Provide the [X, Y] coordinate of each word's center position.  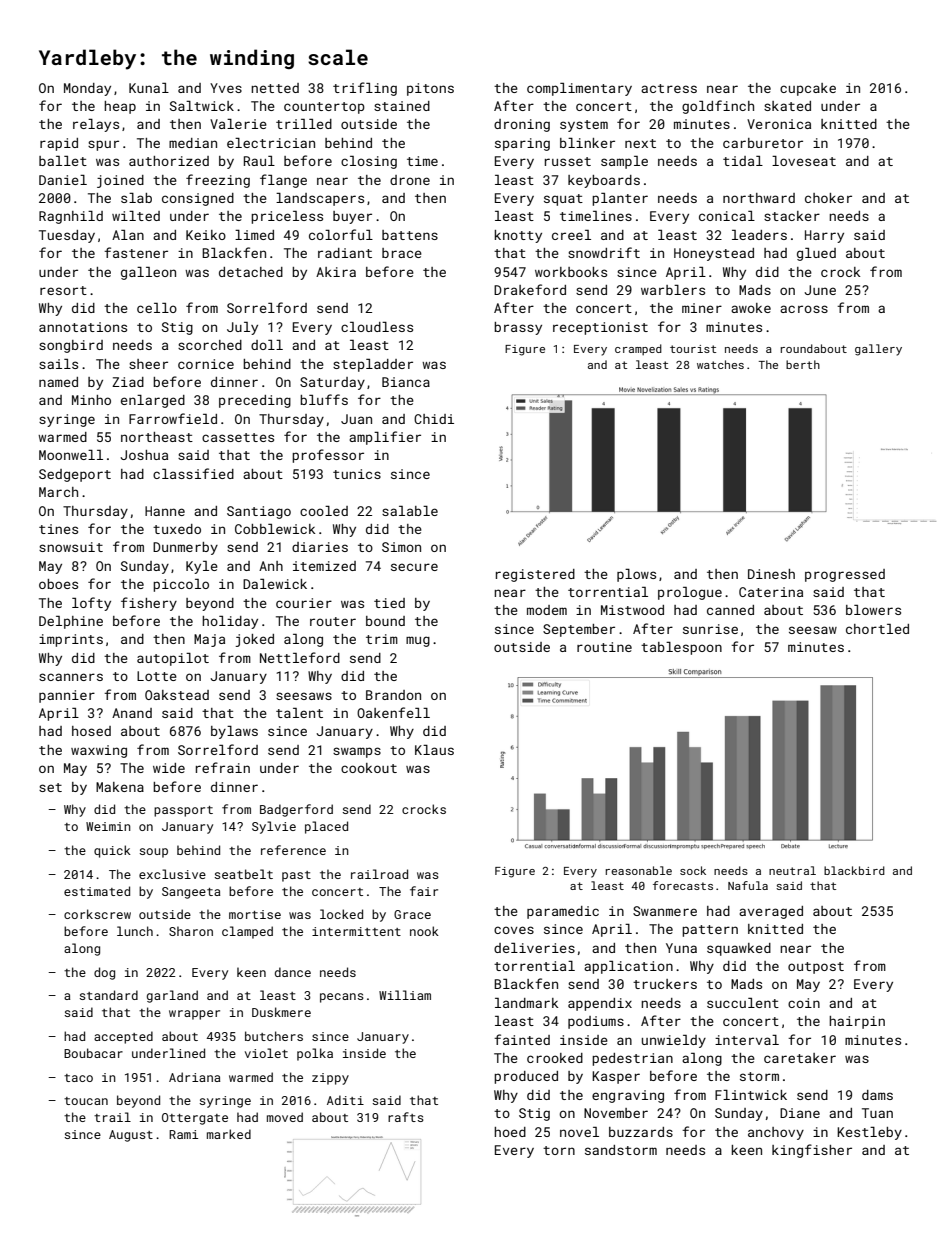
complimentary [579, 89]
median [193, 143]
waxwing [99, 751]
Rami [183, 1134]
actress [669, 88]
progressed [845, 575]
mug [418, 641]
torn [559, 1150]
